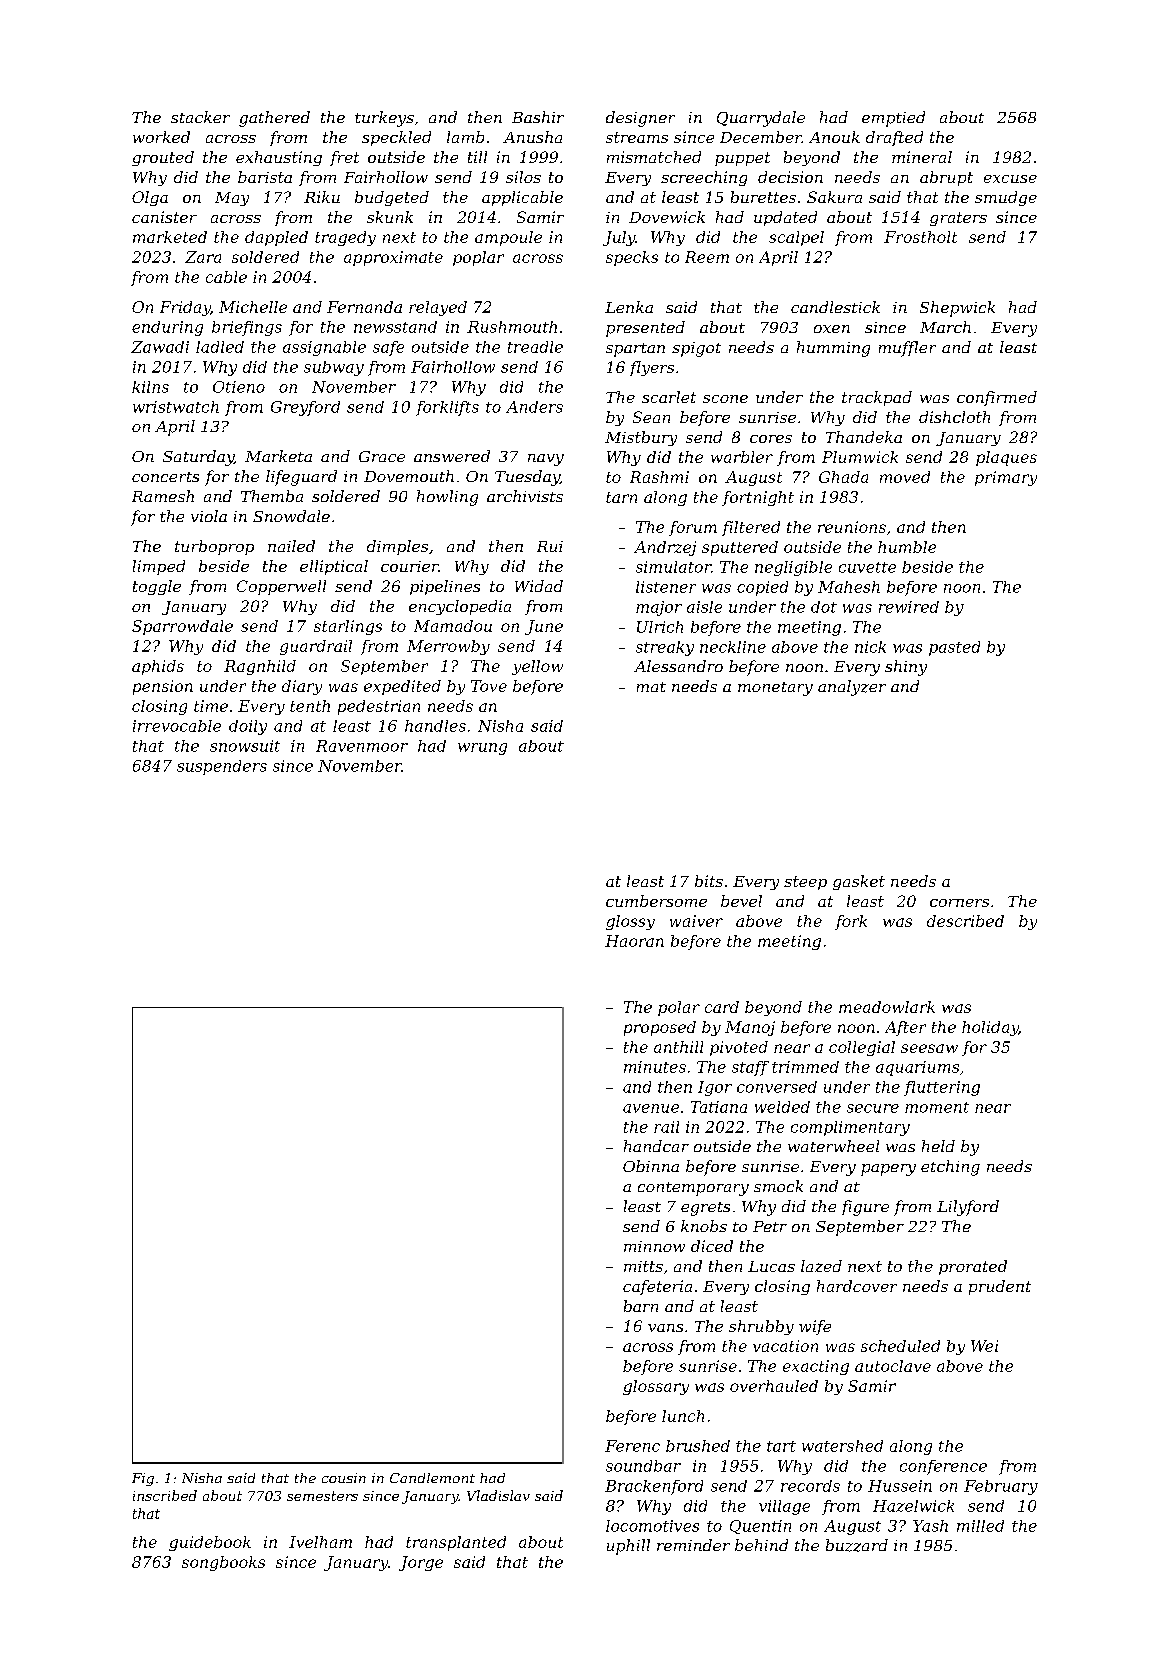 The image size is (1169, 1653). I want to click on primary, so click(1006, 478).
